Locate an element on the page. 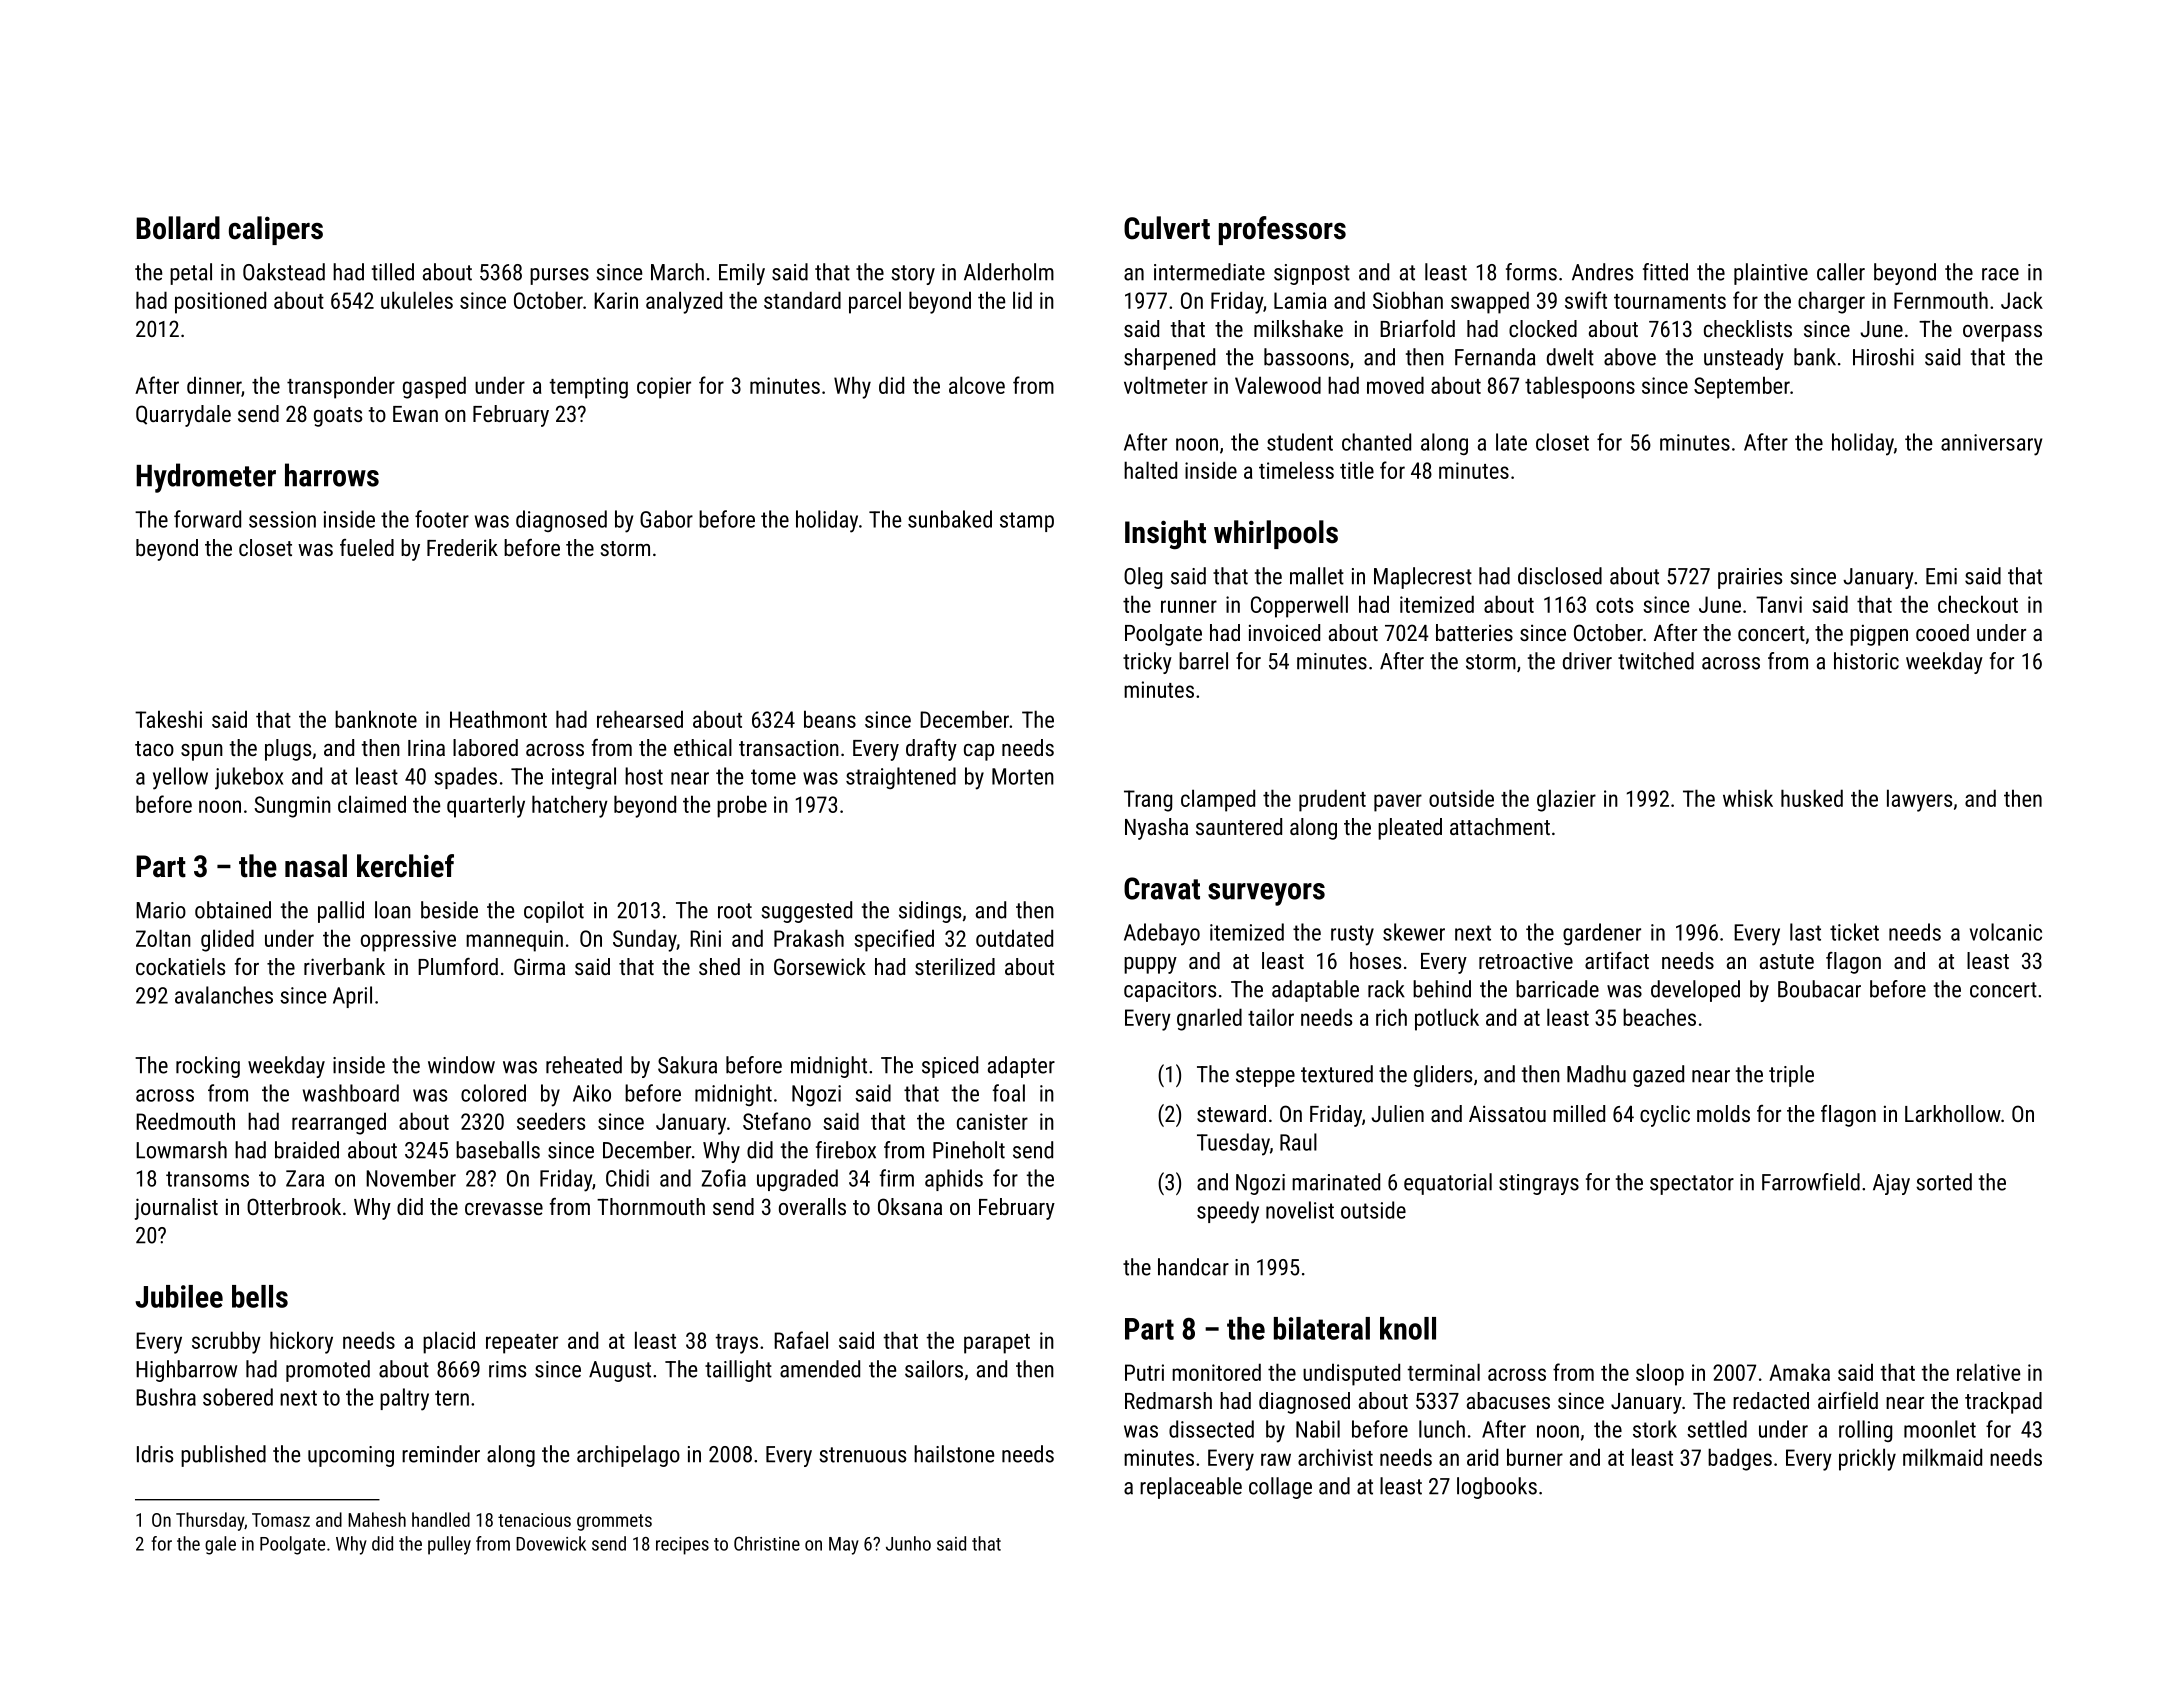 The height and width of the document is (1683, 2178). story is located at coordinates (913, 275).
